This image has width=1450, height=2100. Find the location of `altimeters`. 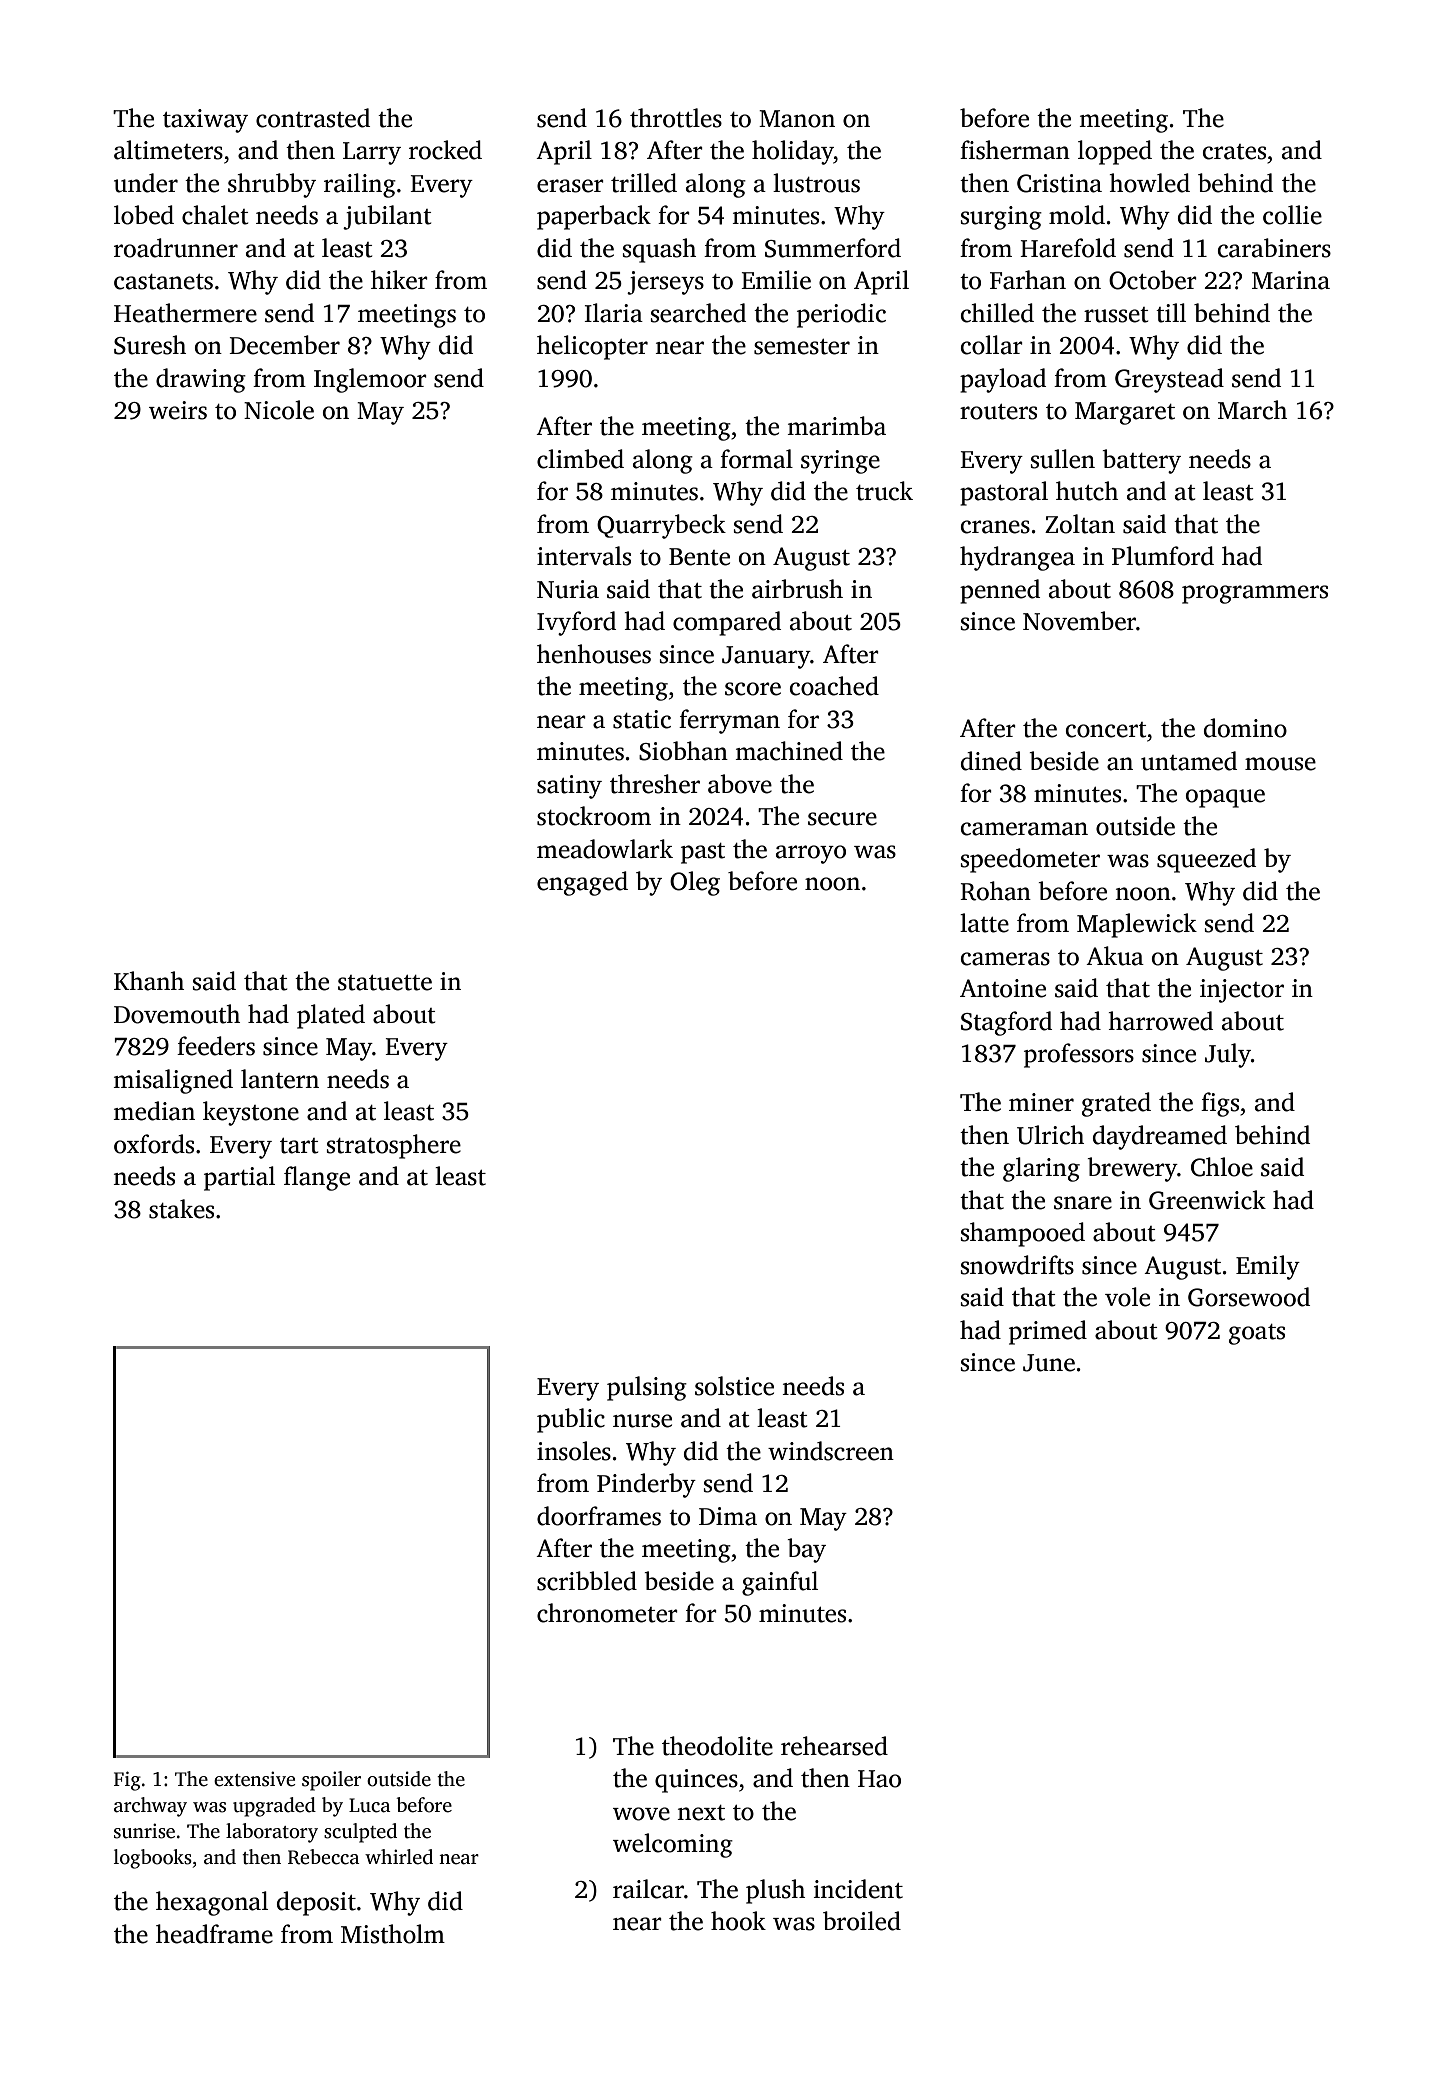

altimeters is located at coordinates (168, 150).
